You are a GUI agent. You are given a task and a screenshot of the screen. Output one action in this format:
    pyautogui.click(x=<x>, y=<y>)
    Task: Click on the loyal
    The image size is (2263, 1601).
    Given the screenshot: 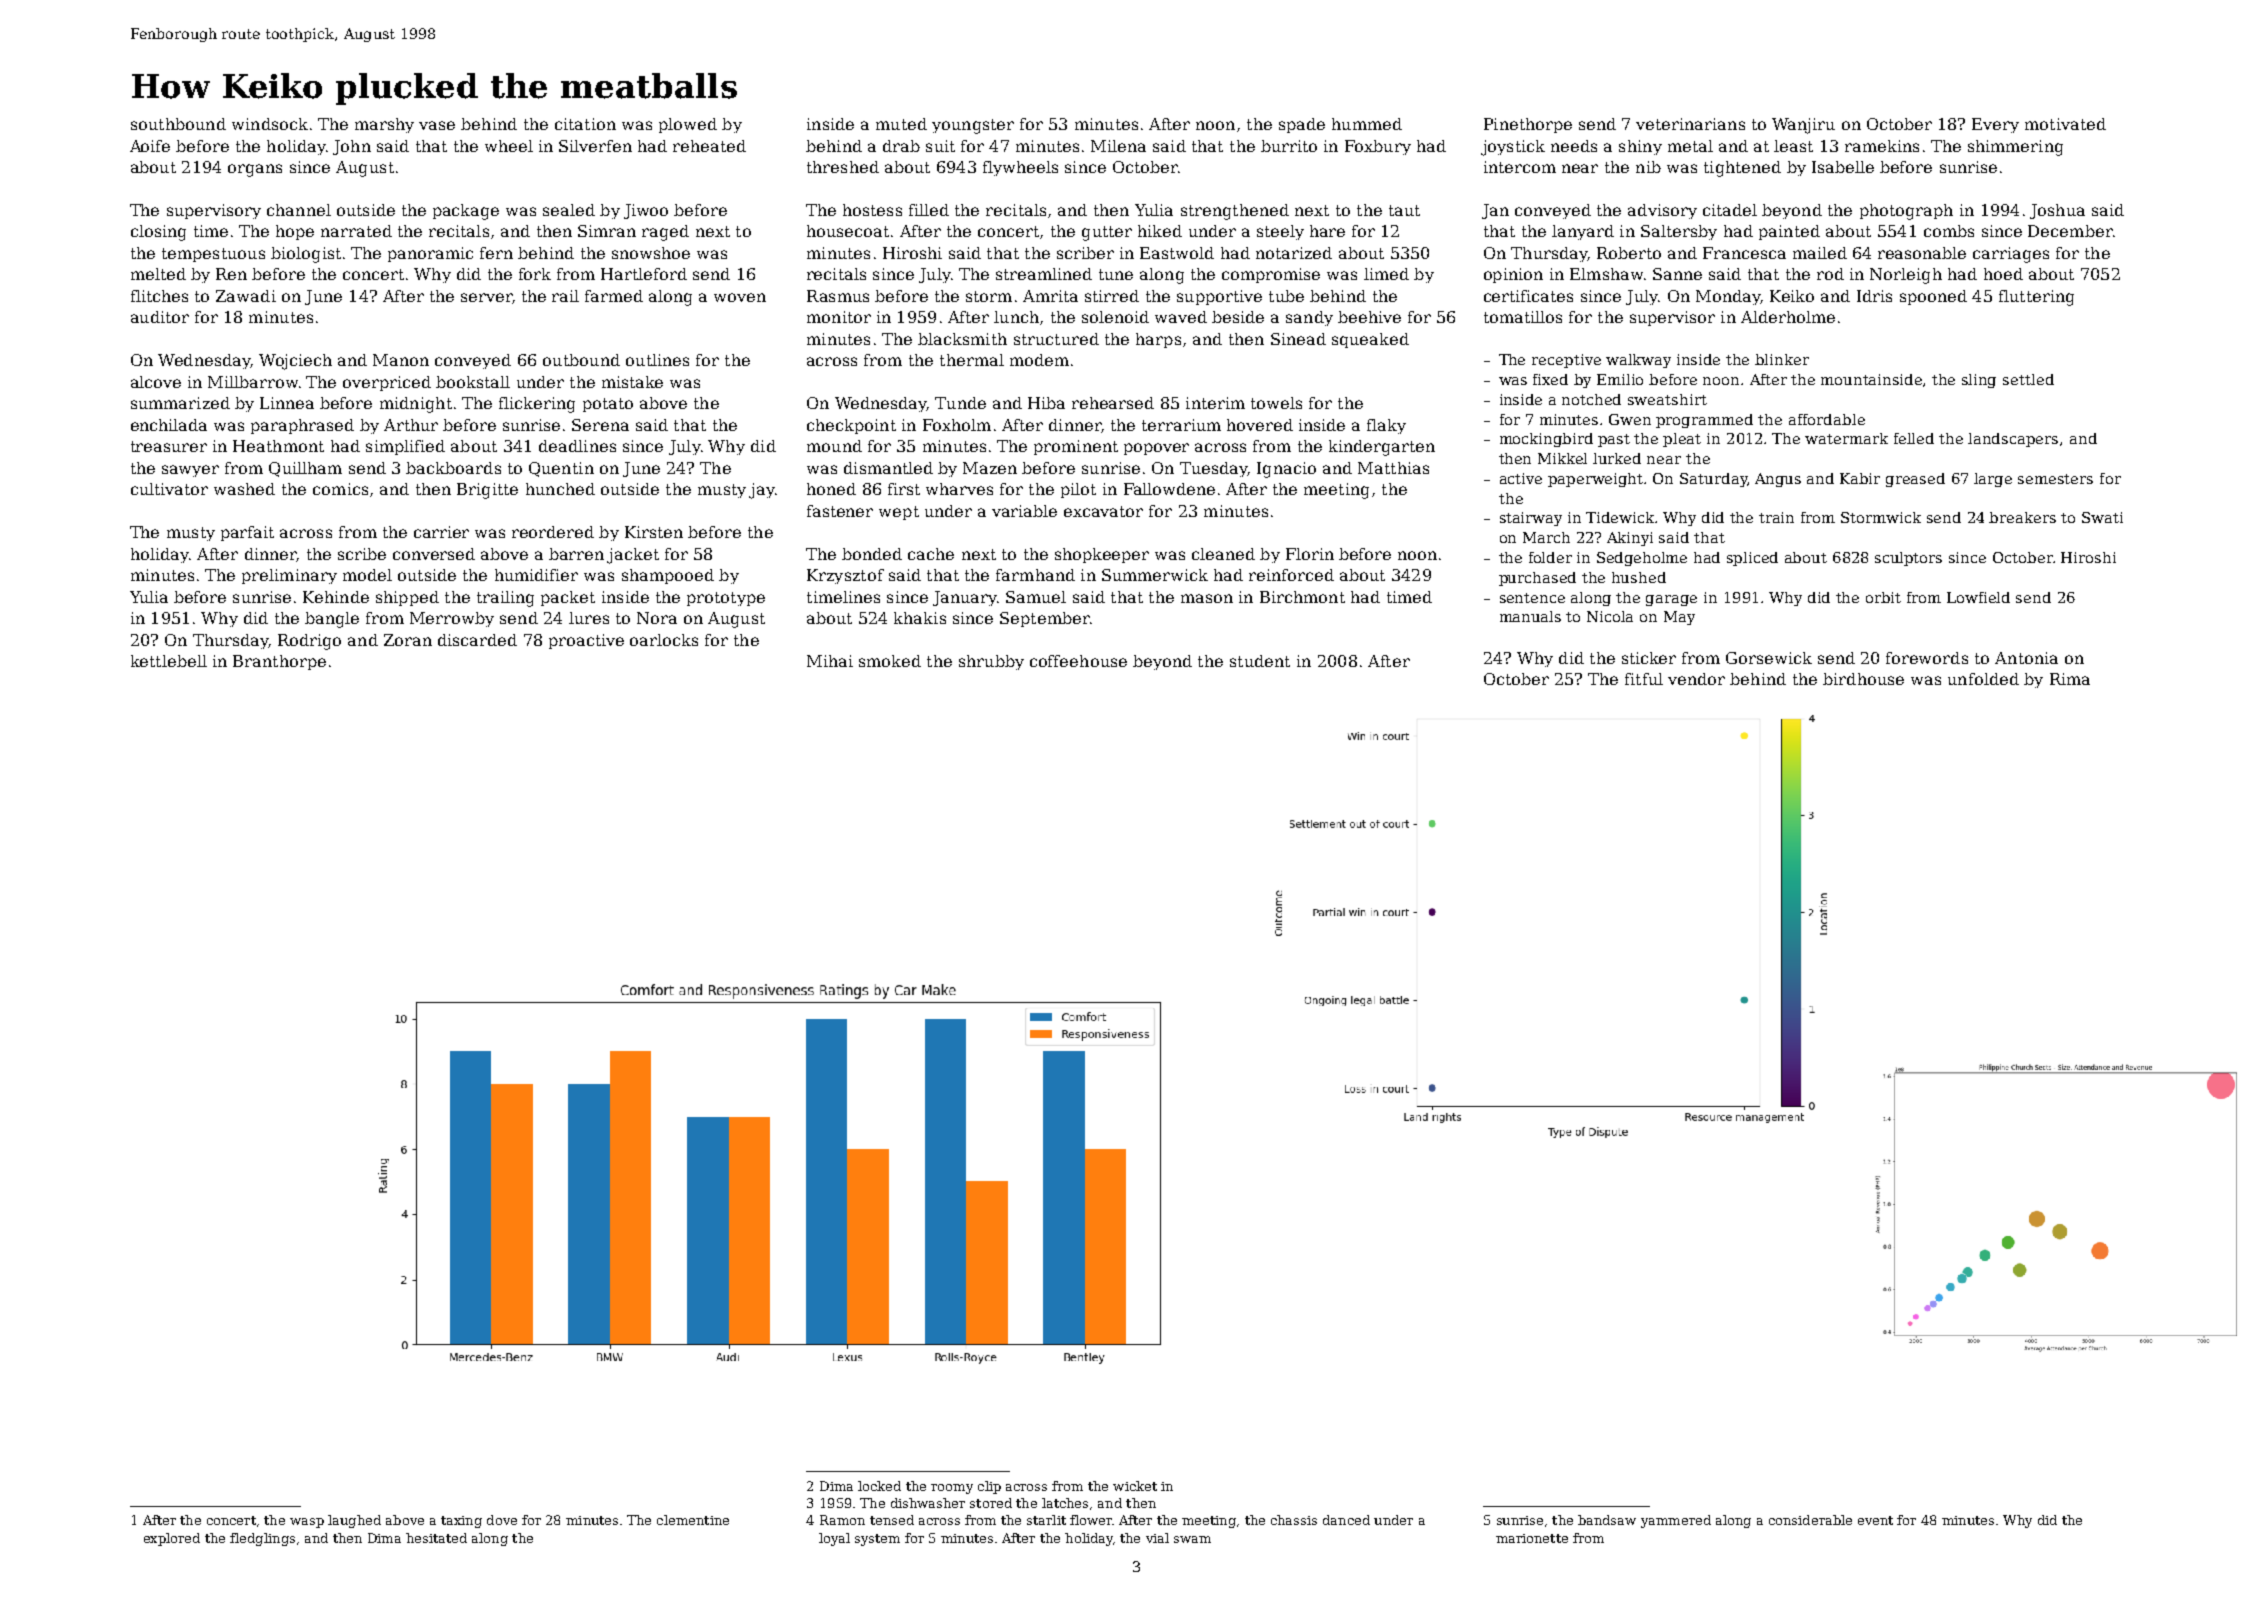 What is the action you would take?
    pyautogui.click(x=834, y=1539)
